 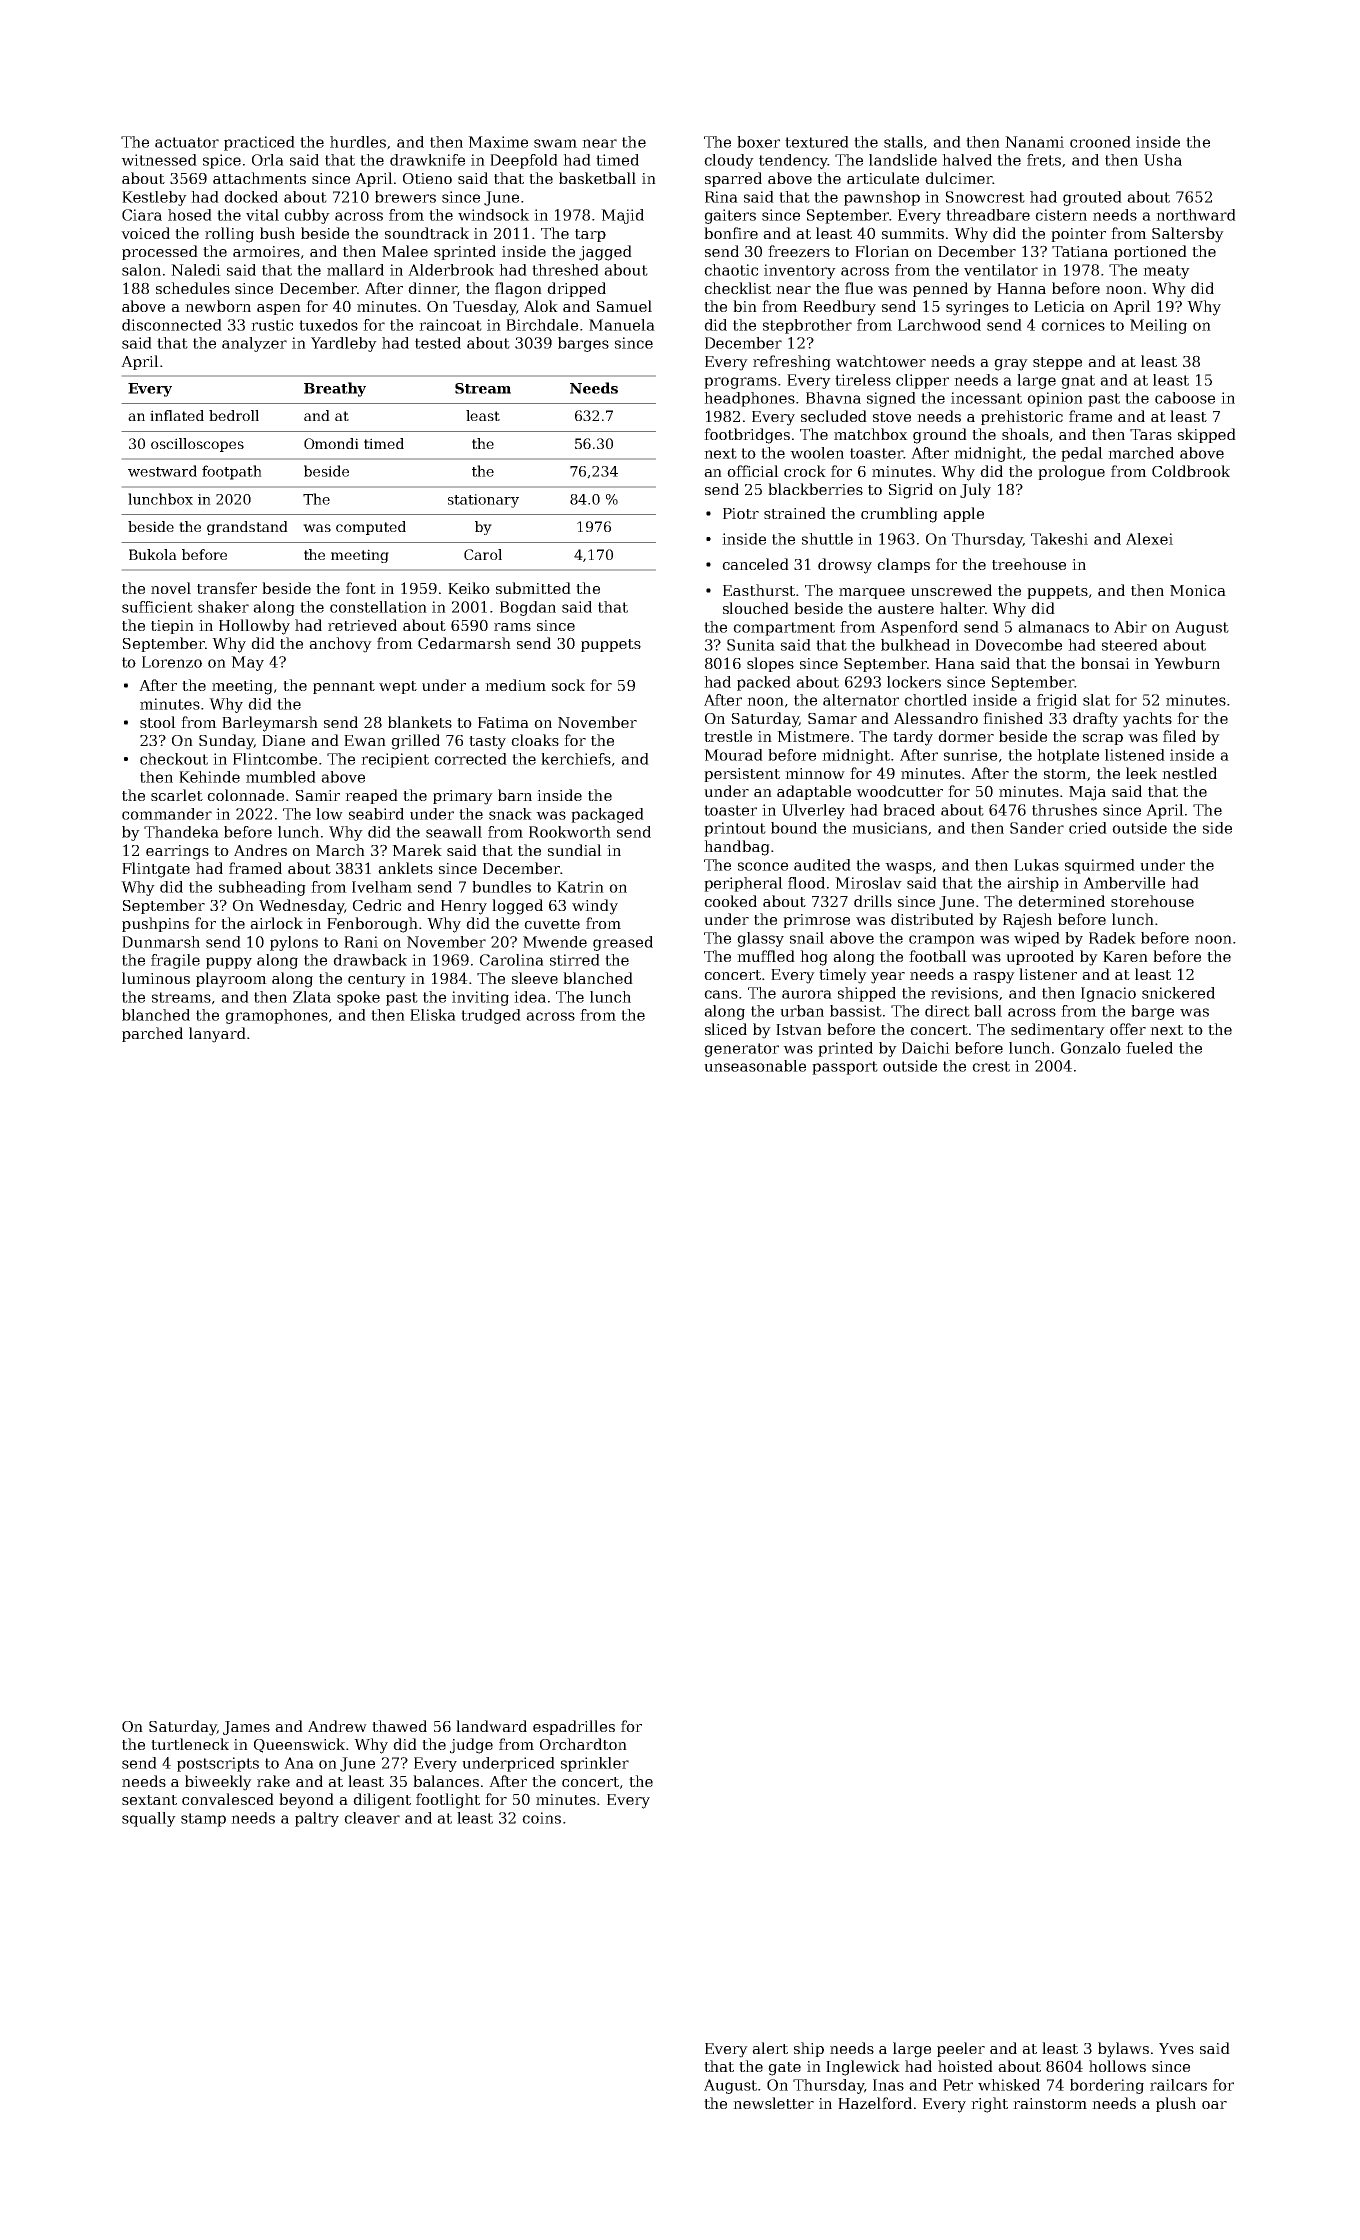 What do you see at coordinates (1149, 1048) in the screenshot?
I see `fueled` at bounding box center [1149, 1048].
